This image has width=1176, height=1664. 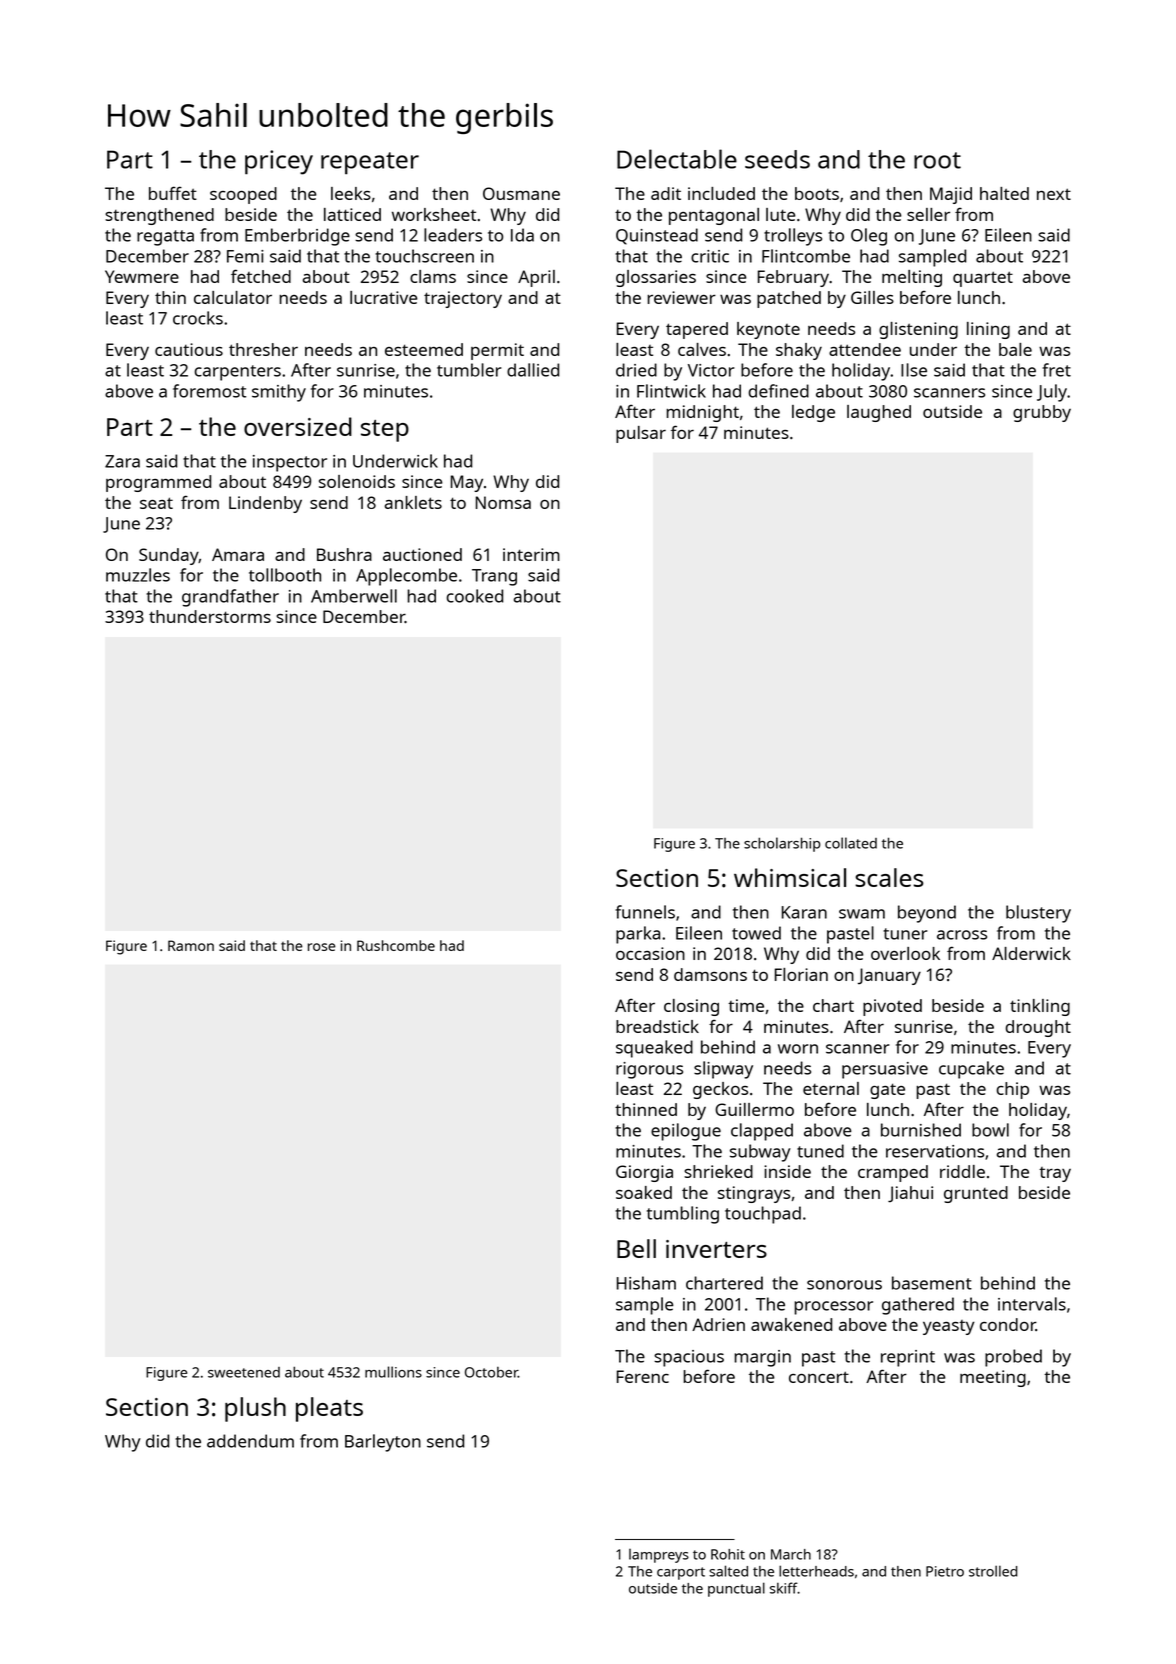 I want to click on collated, so click(x=851, y=843).
